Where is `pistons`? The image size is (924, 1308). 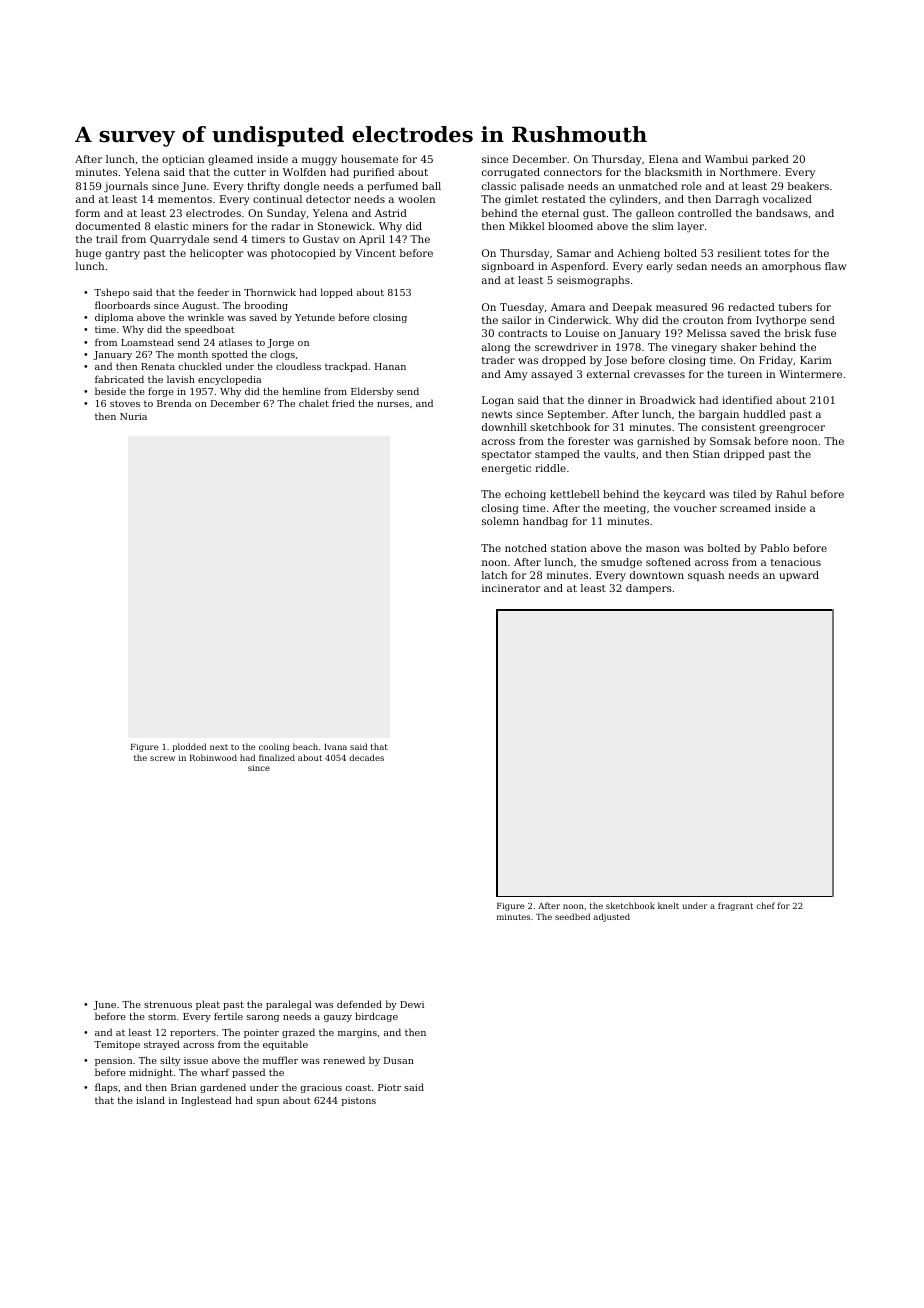
pistons is located at coordinates (359, 1101).
